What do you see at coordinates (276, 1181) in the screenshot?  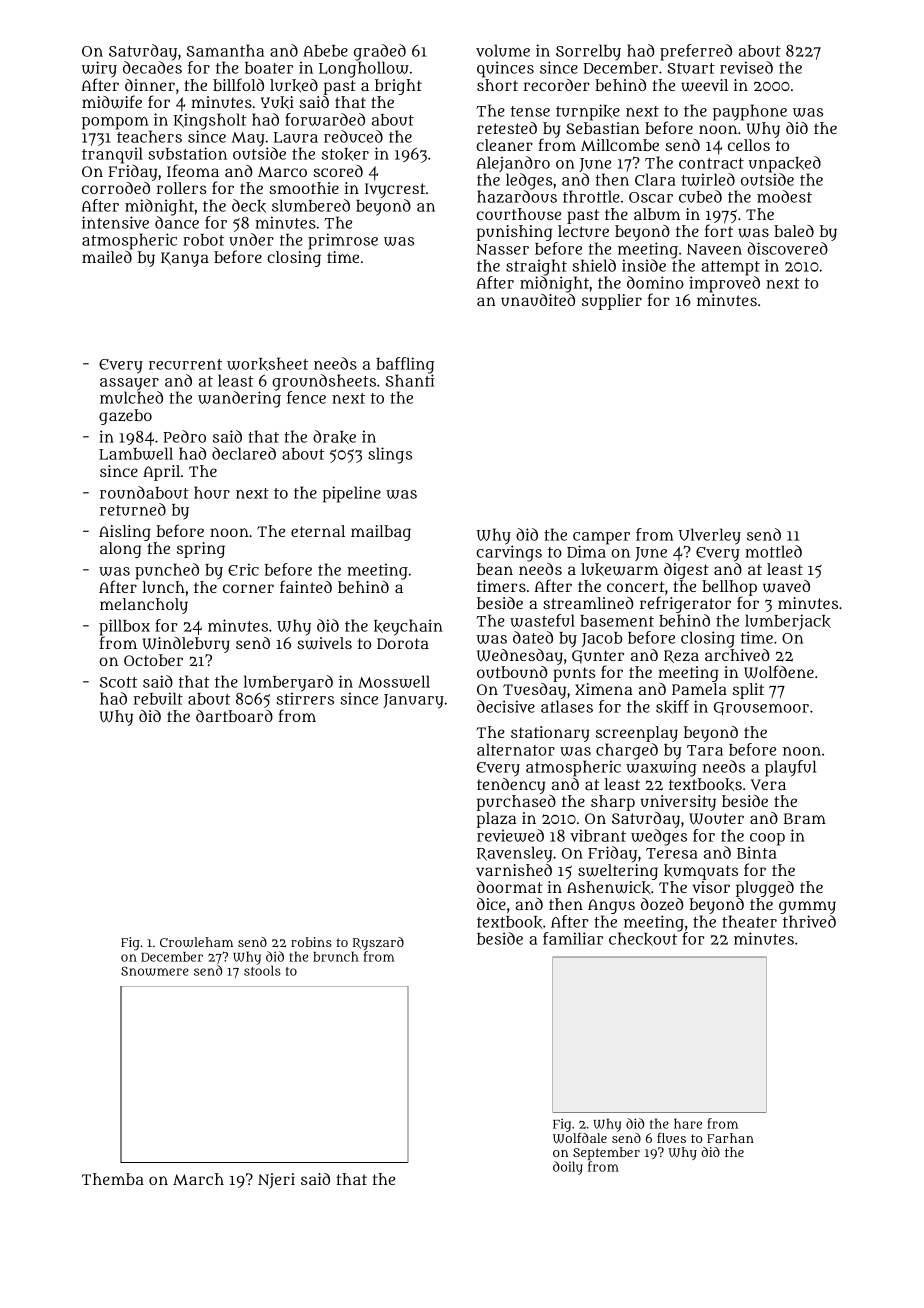 I see `Njeri` at bounding box center [276, 1181].
